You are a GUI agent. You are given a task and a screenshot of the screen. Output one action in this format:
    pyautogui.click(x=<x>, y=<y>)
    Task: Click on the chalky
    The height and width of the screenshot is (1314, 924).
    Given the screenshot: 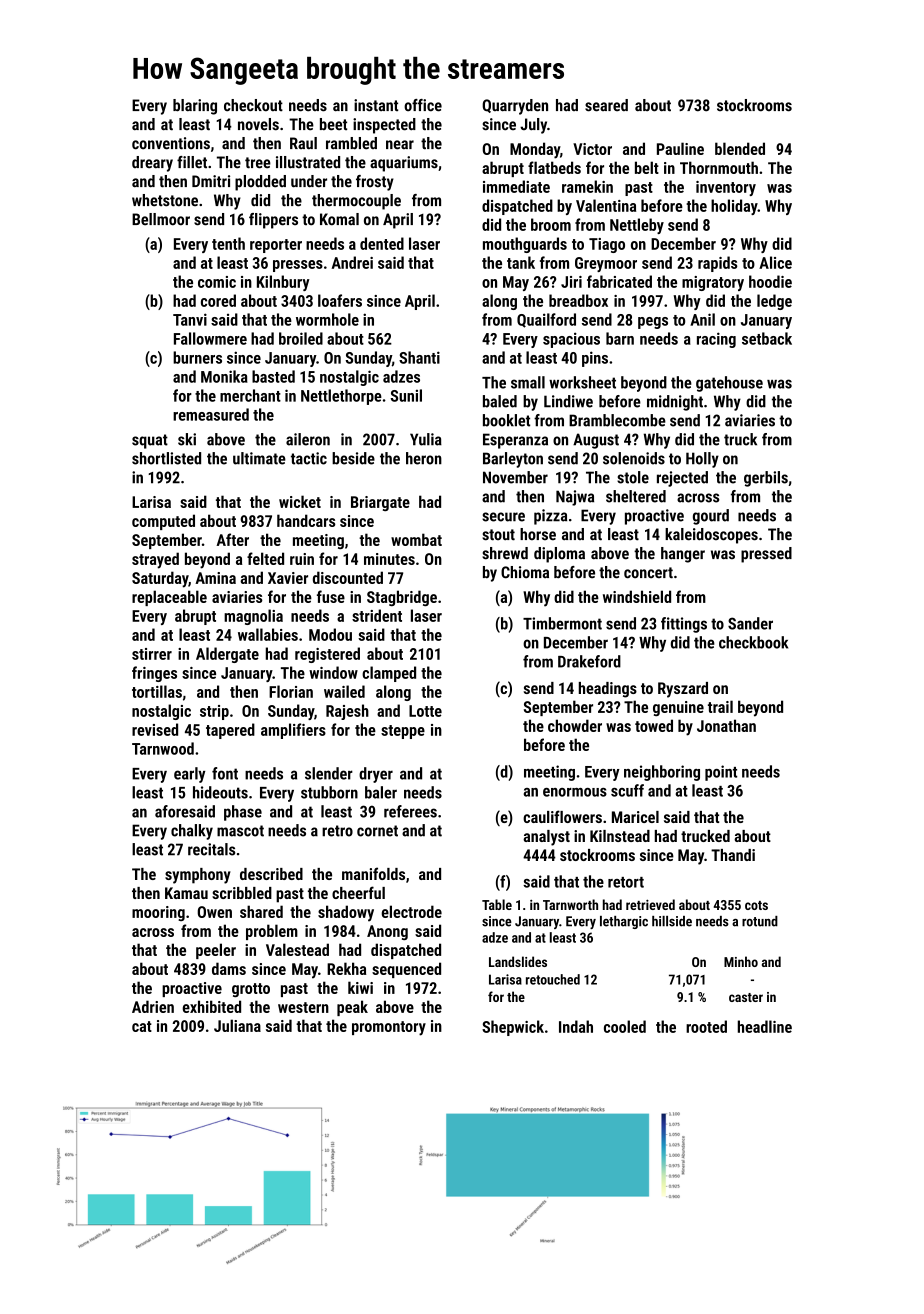 What is the action you would take?
    pyautogui.click(x=192, y=832)
